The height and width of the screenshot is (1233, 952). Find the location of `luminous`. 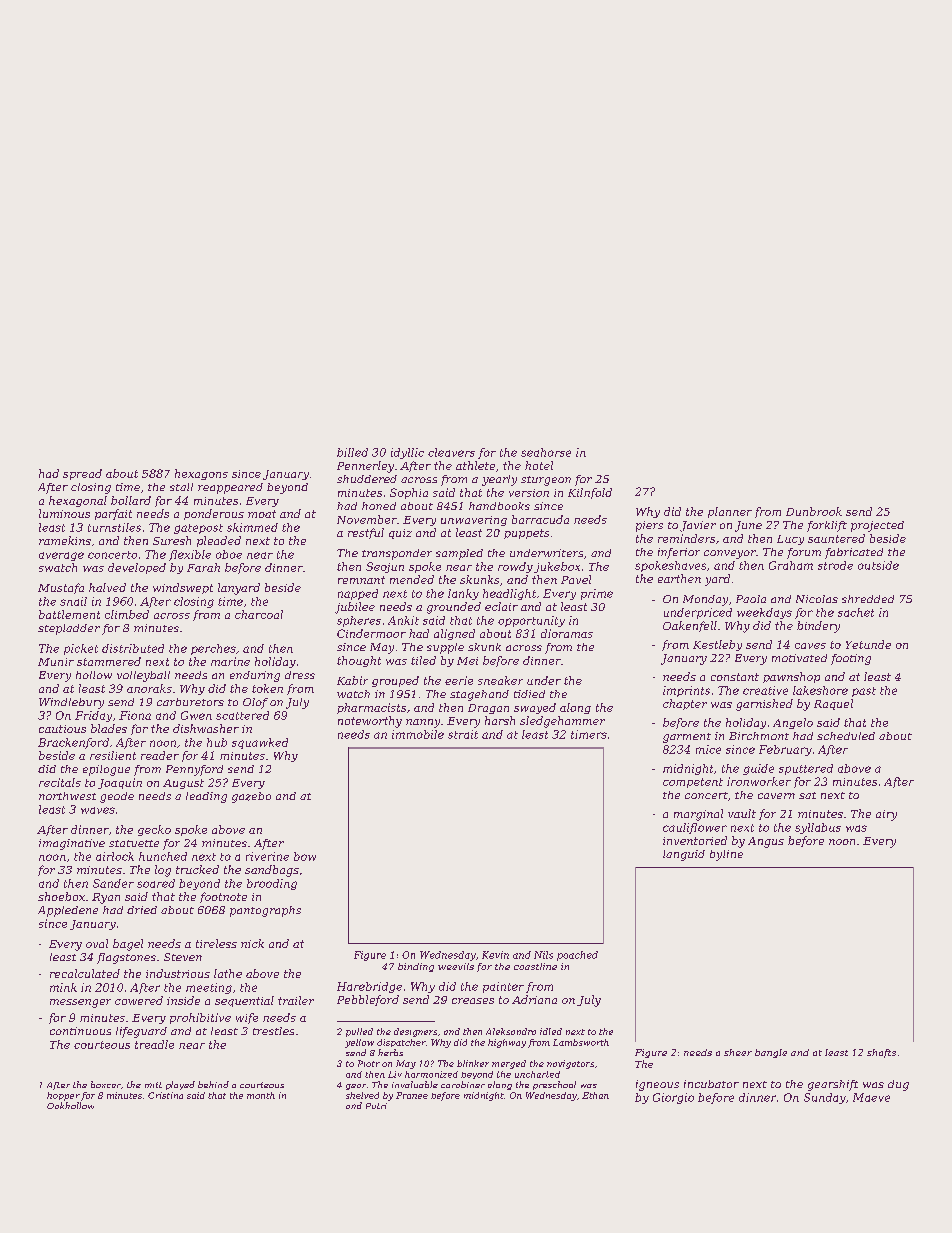

luminous is located at coordinates (64, 513).
